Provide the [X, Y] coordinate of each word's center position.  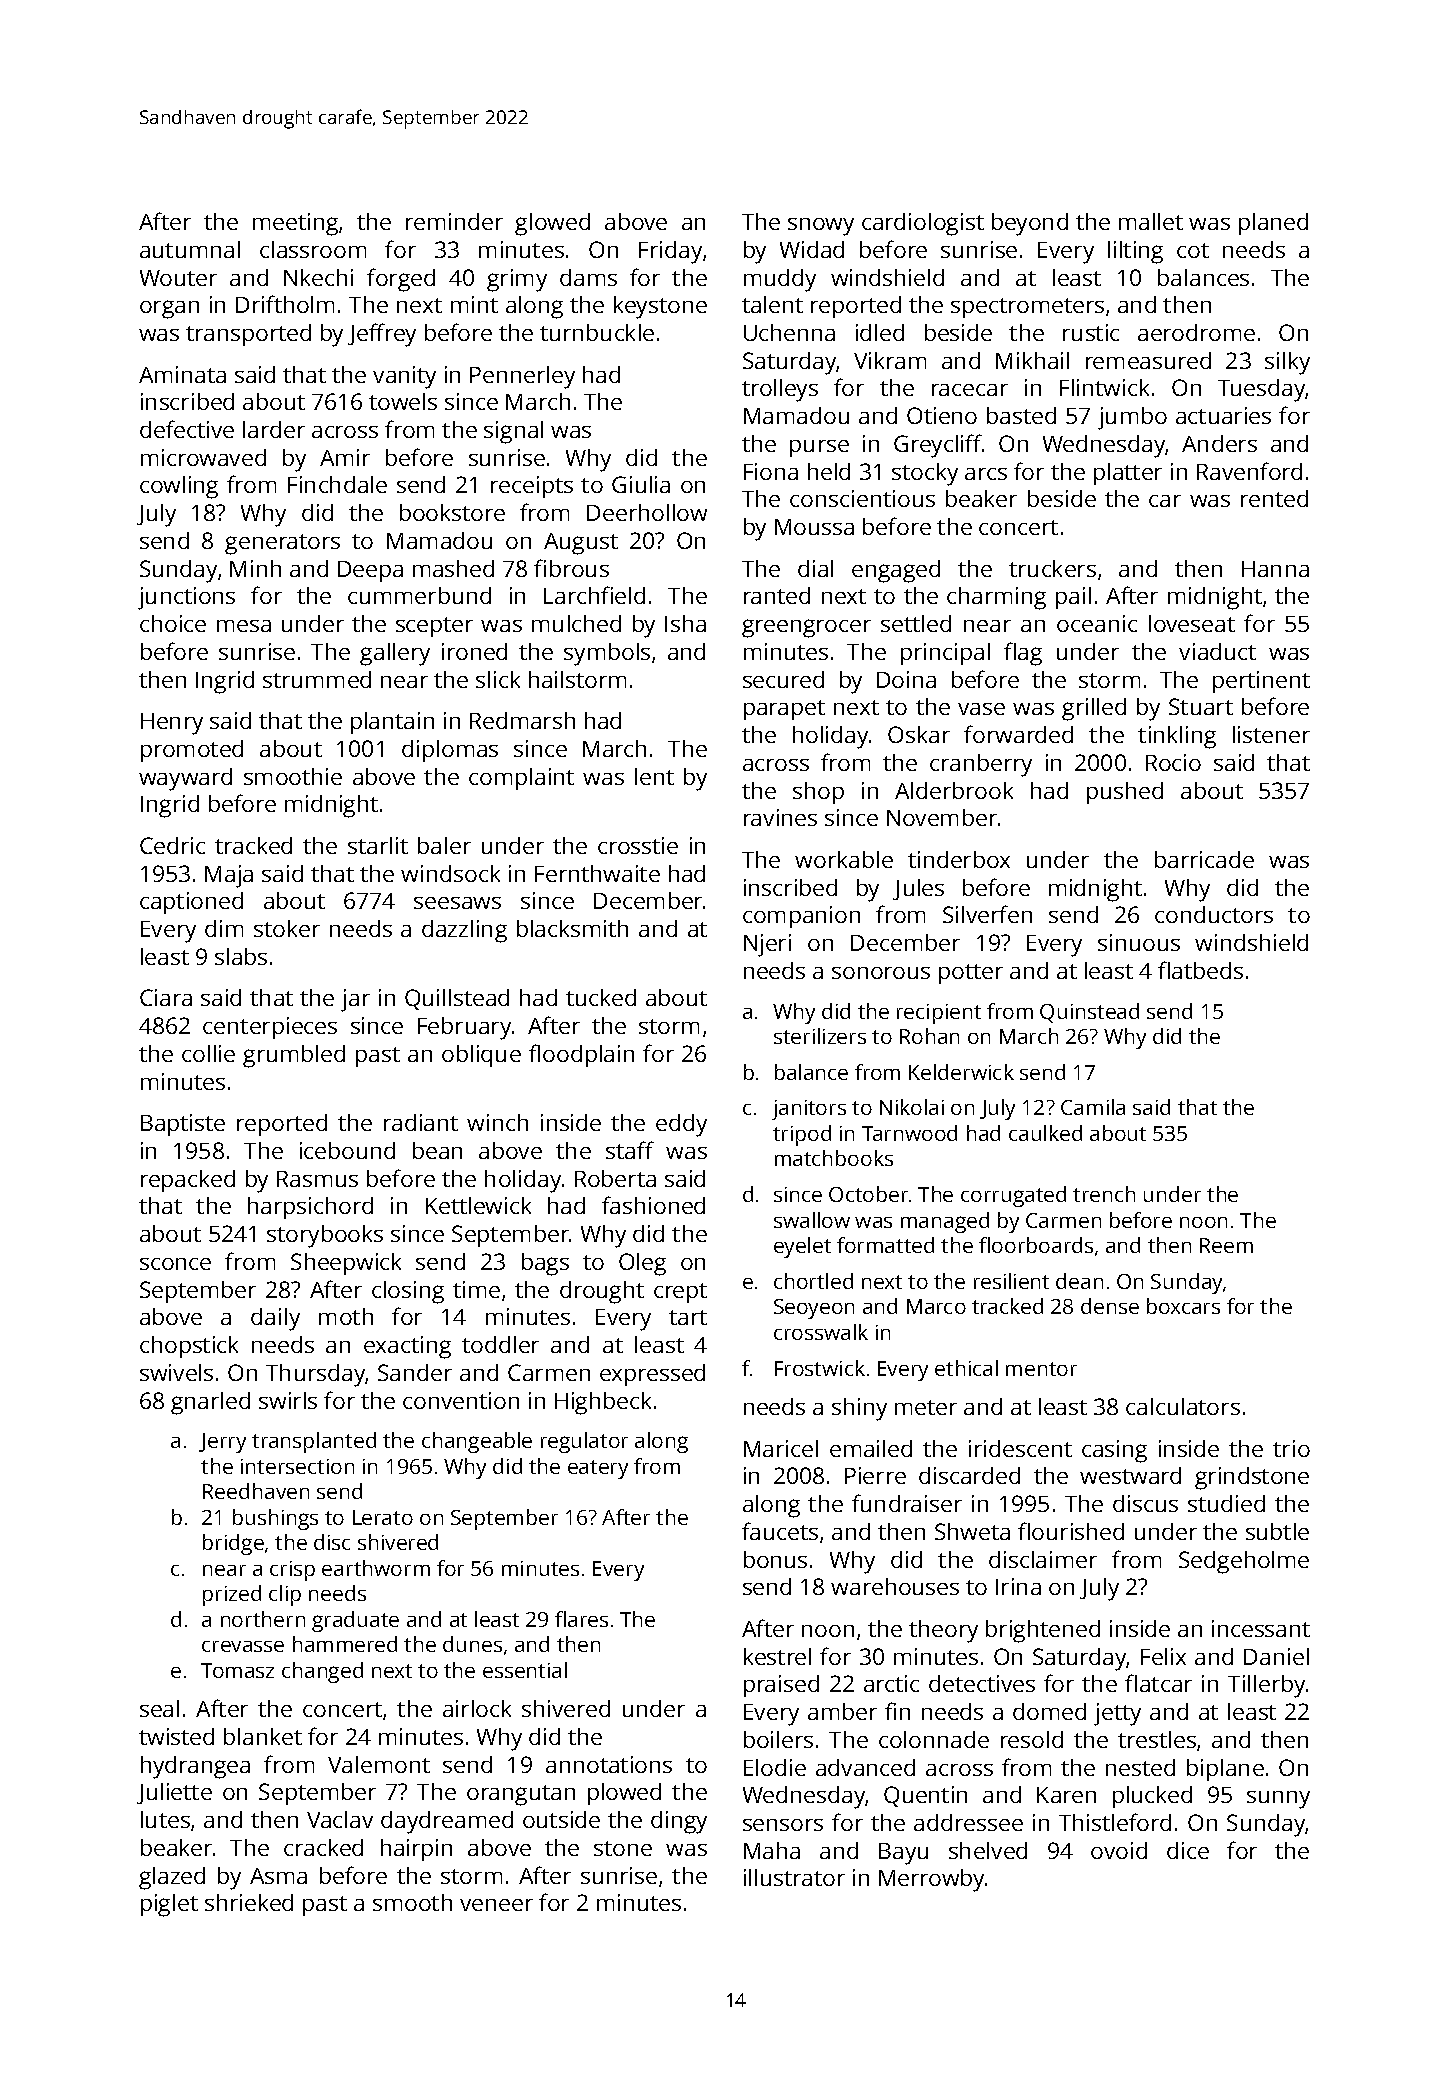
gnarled [210, 1403]
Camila [1093, 1107]
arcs [986, 474]
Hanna [1275, 569]
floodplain [581, 1055]
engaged [896, 571]
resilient [1011, 1281]
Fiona [771, 471]
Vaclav [340, 1819]
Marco [936, 1306]
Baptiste [183, 1125]
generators [282, 544]
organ [169, 309]
